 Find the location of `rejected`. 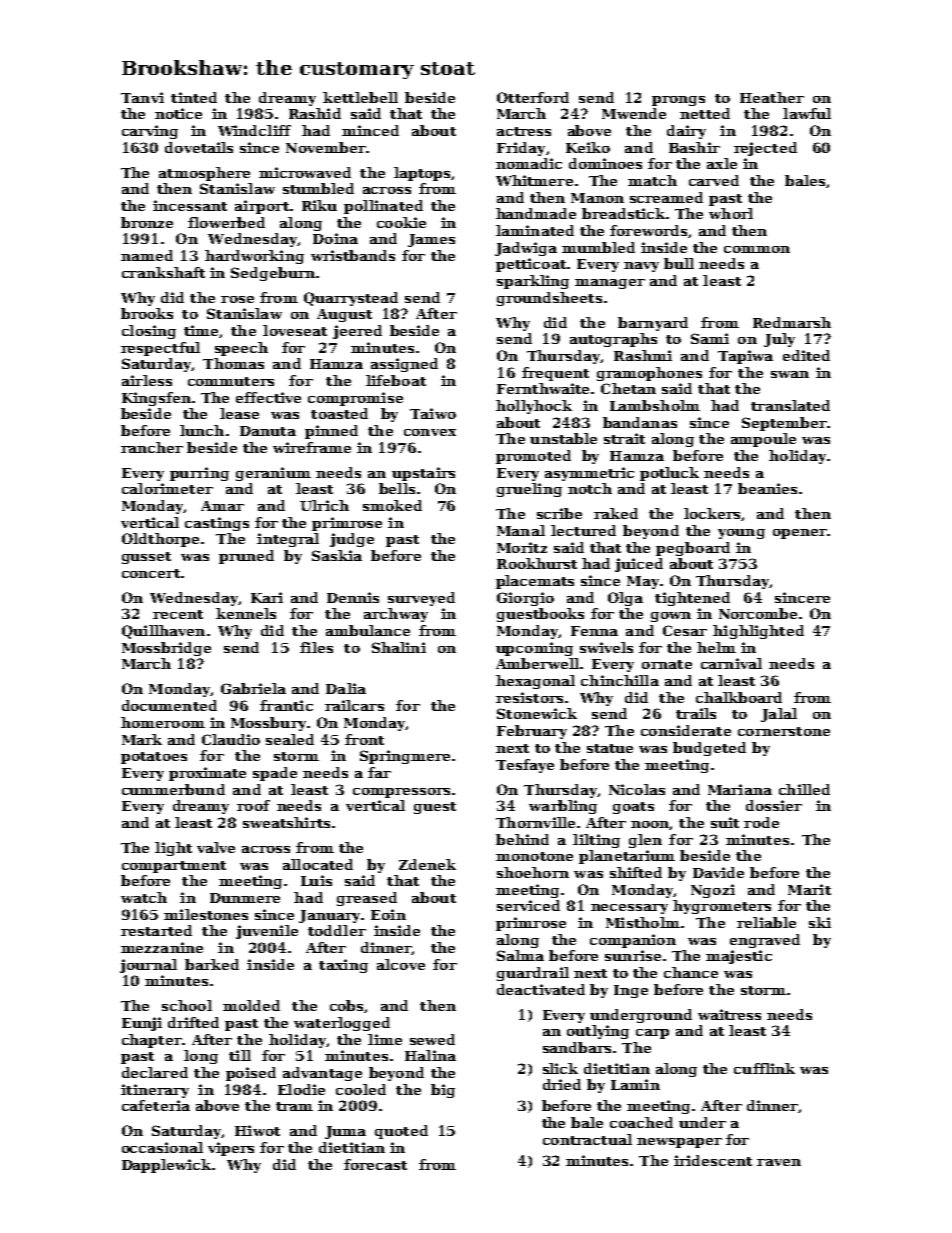

rejected is located at coordinates (765, 149).
